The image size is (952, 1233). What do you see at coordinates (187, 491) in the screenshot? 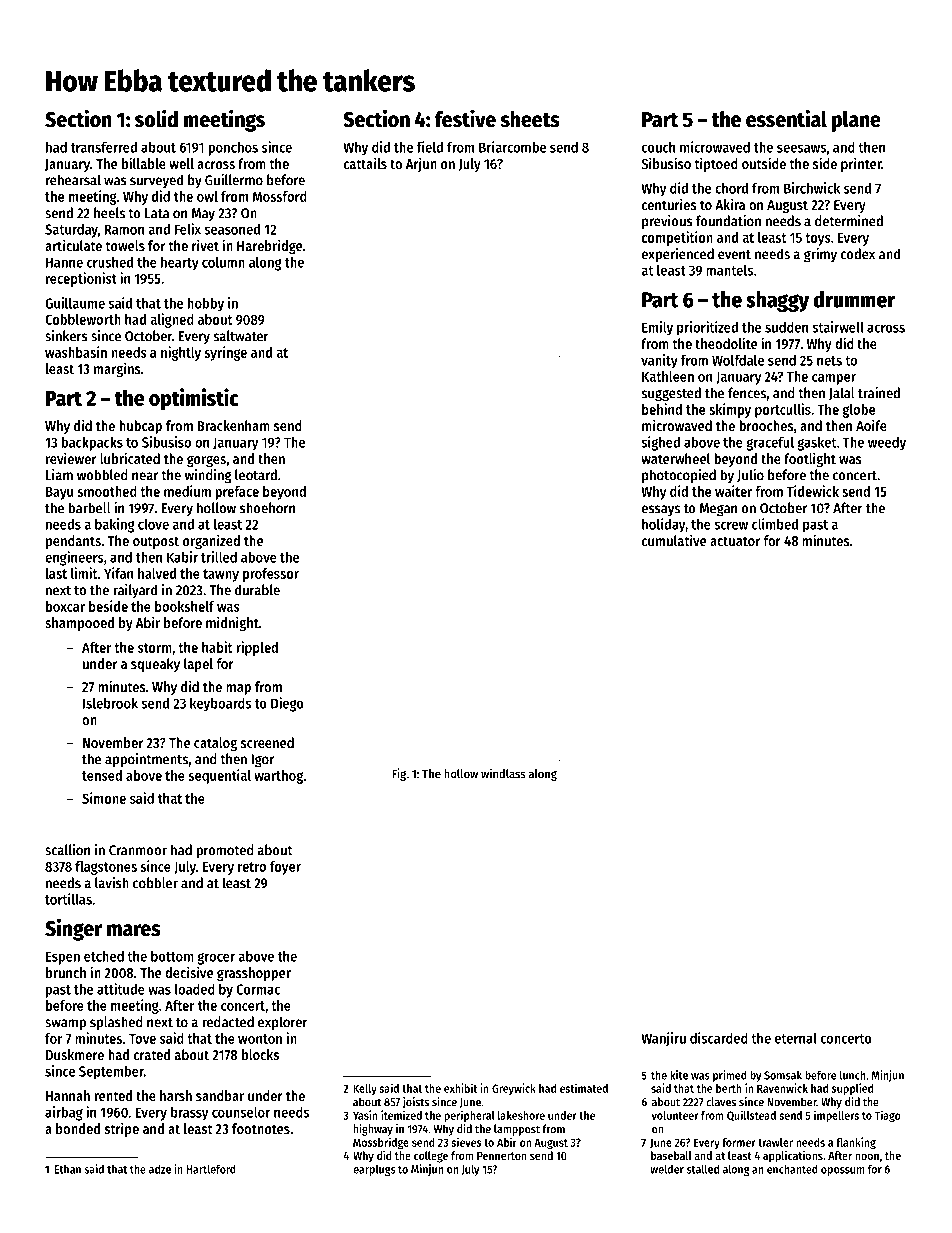
I see `medium` at bounding box center [187, 491].
